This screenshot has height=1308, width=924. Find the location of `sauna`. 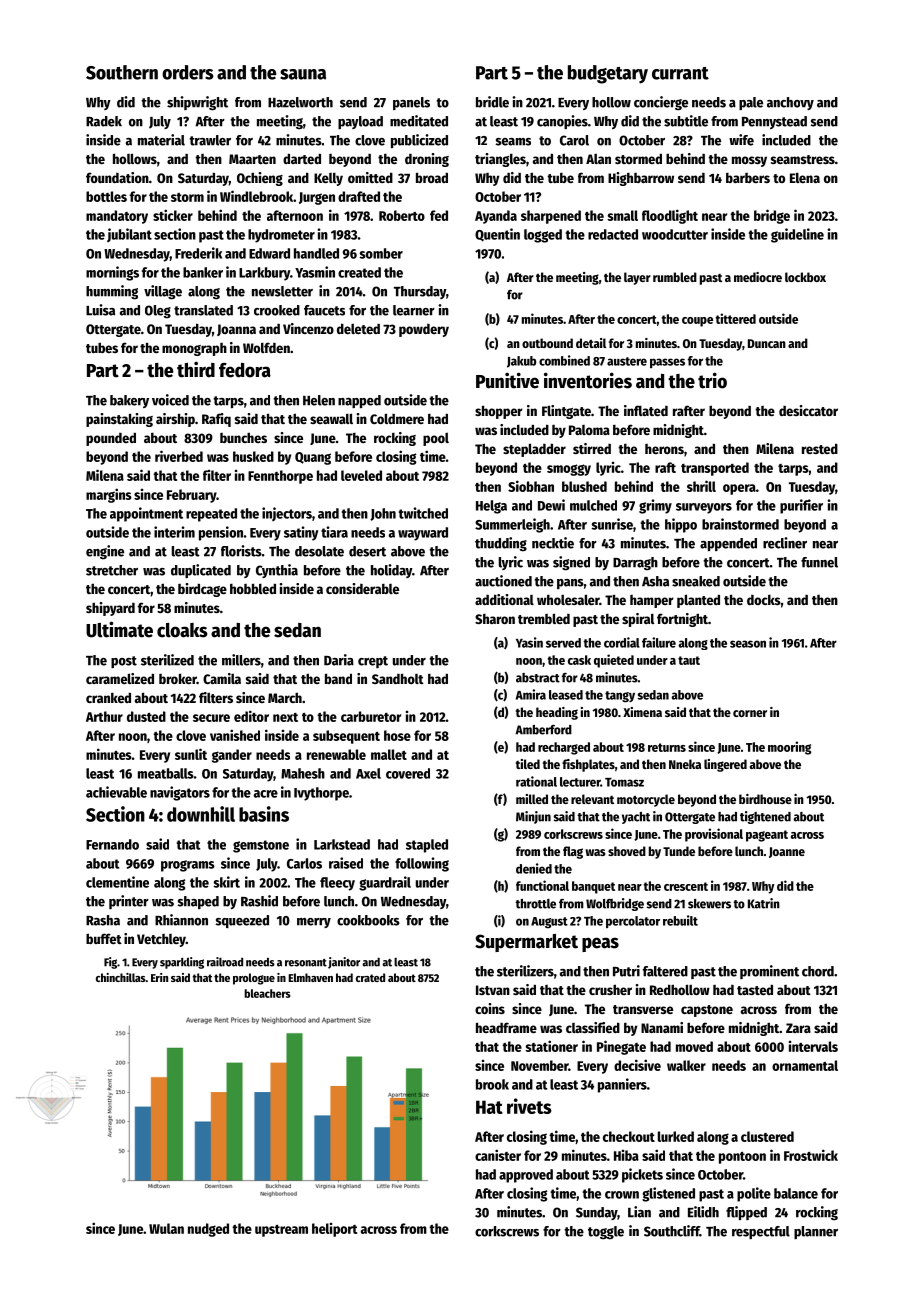

sauna is located at coordinates (303, 74).
